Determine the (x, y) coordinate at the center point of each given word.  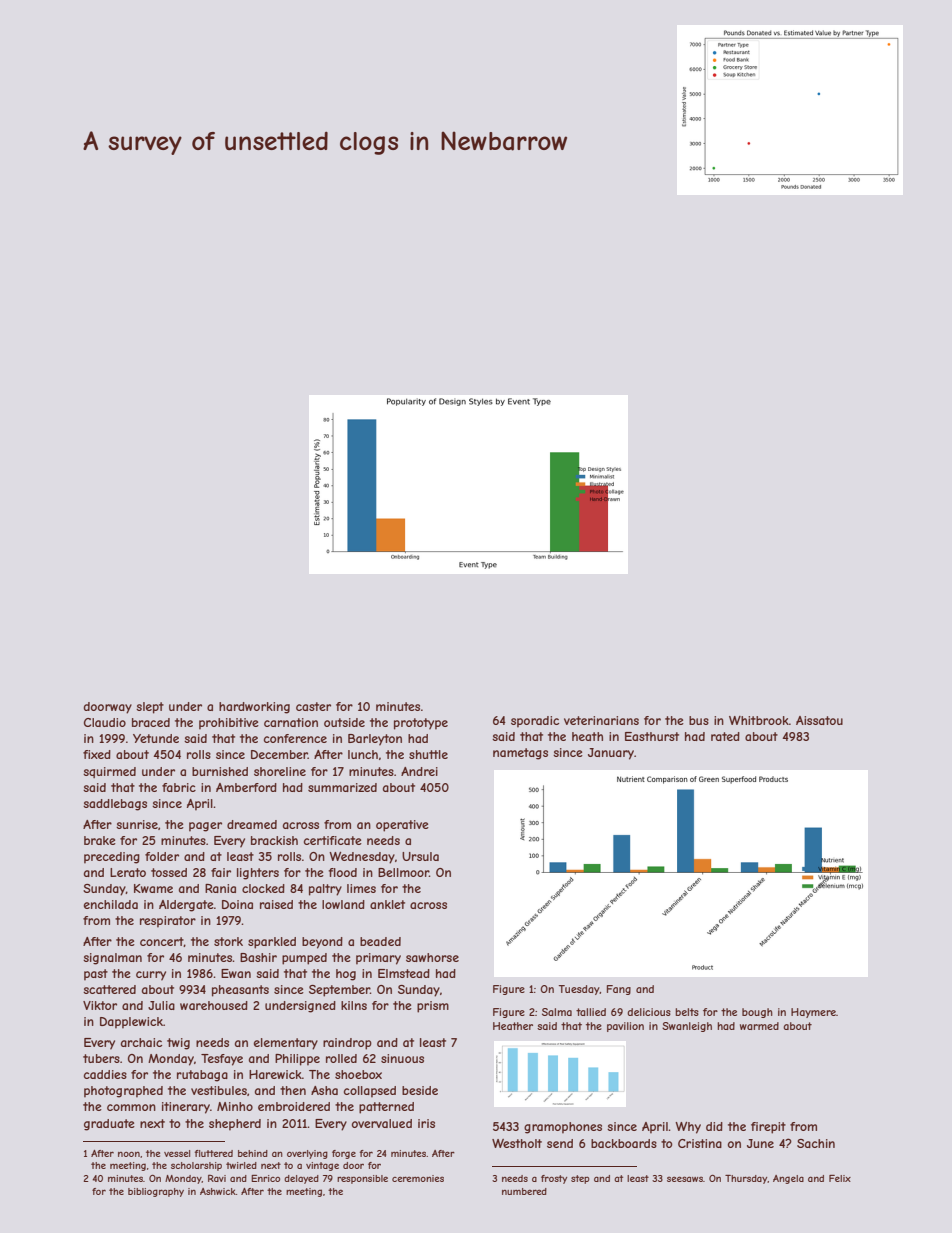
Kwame (153, 888)
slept (150, 708)
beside (420, 1090)
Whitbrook (759, 720)
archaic (141, 1042)
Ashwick (218, 1191)
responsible (362, 1179)
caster (313, 706)
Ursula (420, 856)
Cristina (700, 1143)
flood (343, 872)
